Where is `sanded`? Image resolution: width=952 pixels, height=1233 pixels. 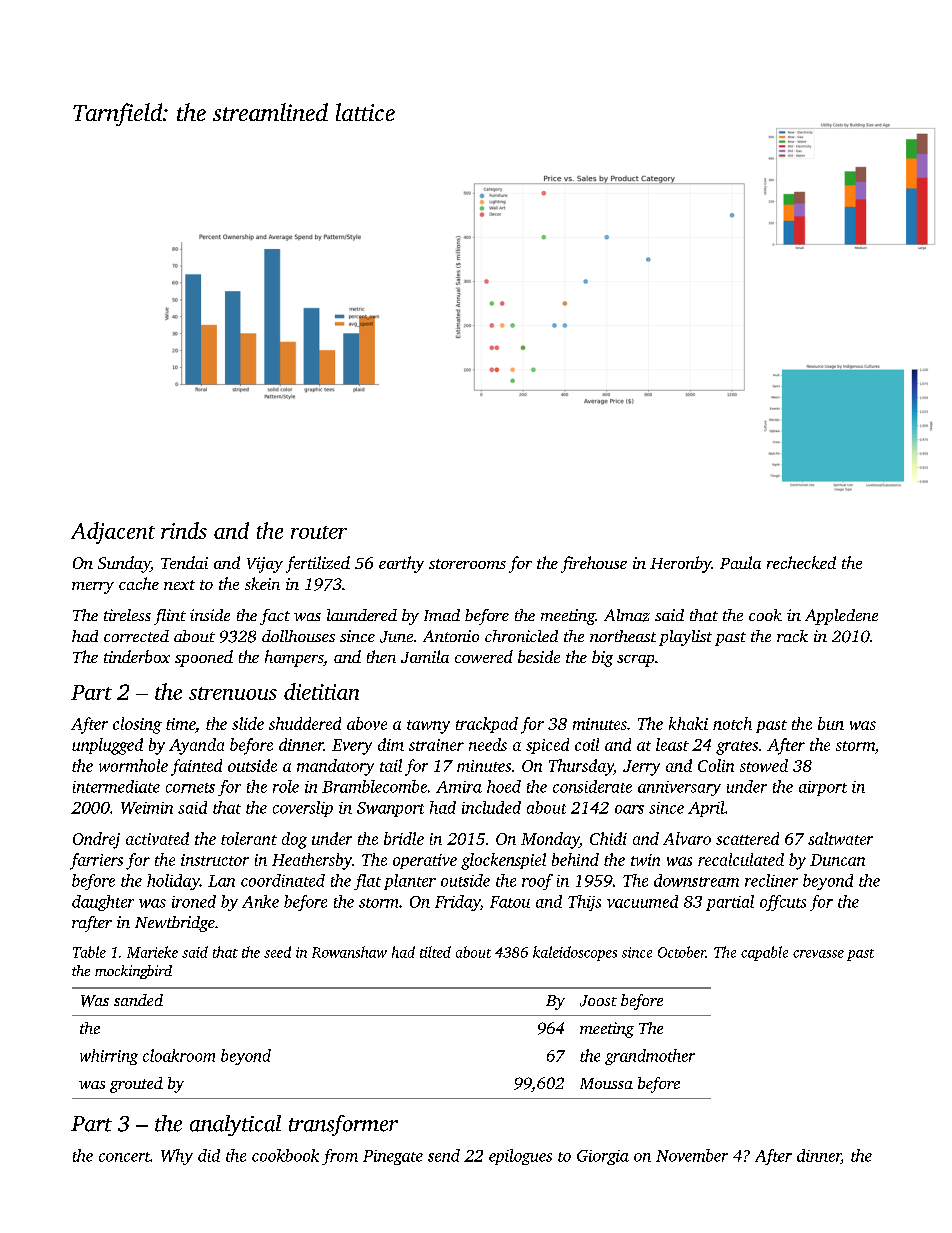 sanded is located at coordinates (138, 1000).
